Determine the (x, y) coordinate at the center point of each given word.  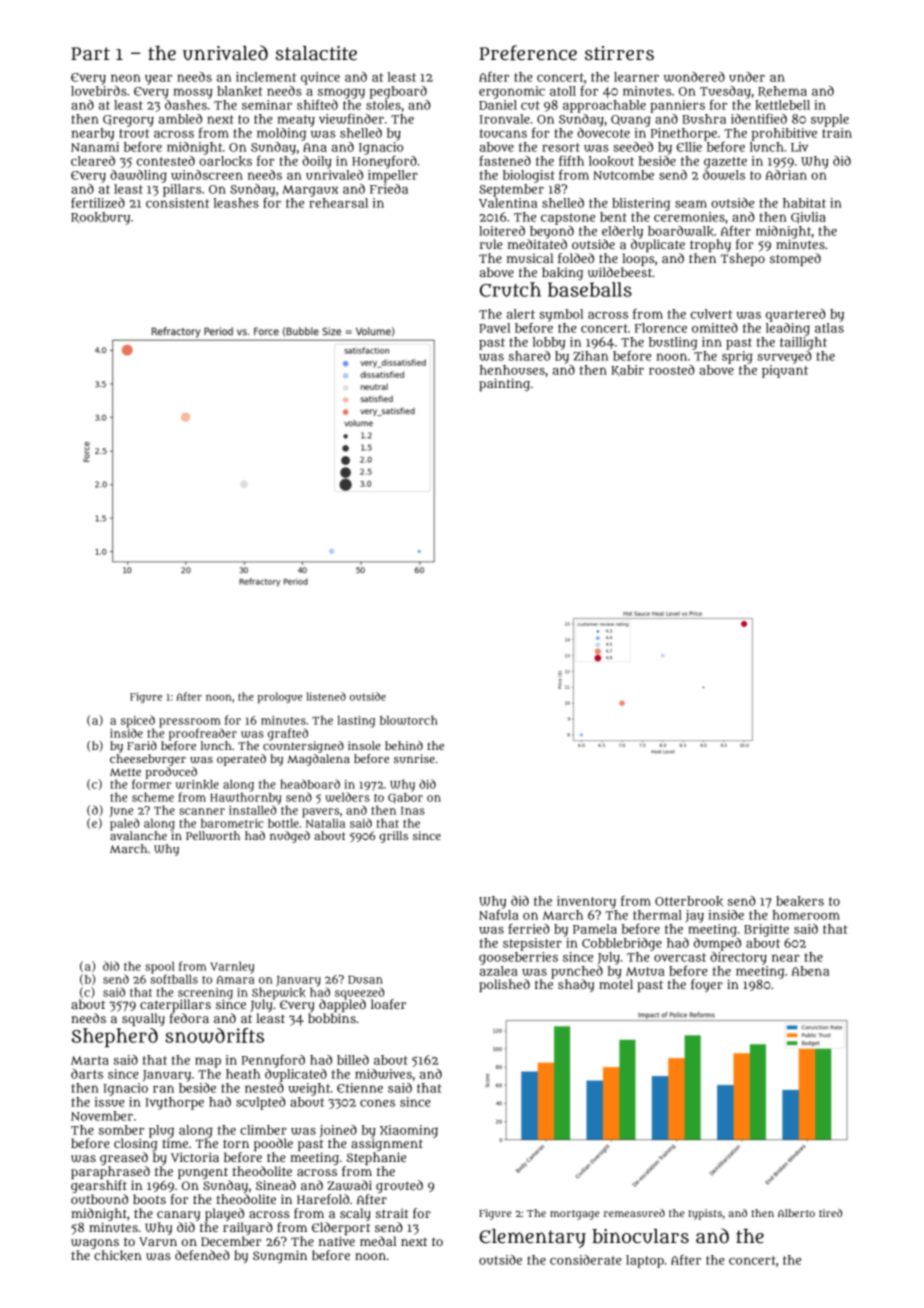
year (158, 80)
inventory (586, 902)
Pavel (494, 328)
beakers (800, 901)
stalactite (316, 53)
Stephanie (376, 1158)
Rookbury (100, 218)
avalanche (138, 835)
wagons (95, 1244)
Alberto (796, 1213)
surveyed (784, 357)
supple (830, 120)
